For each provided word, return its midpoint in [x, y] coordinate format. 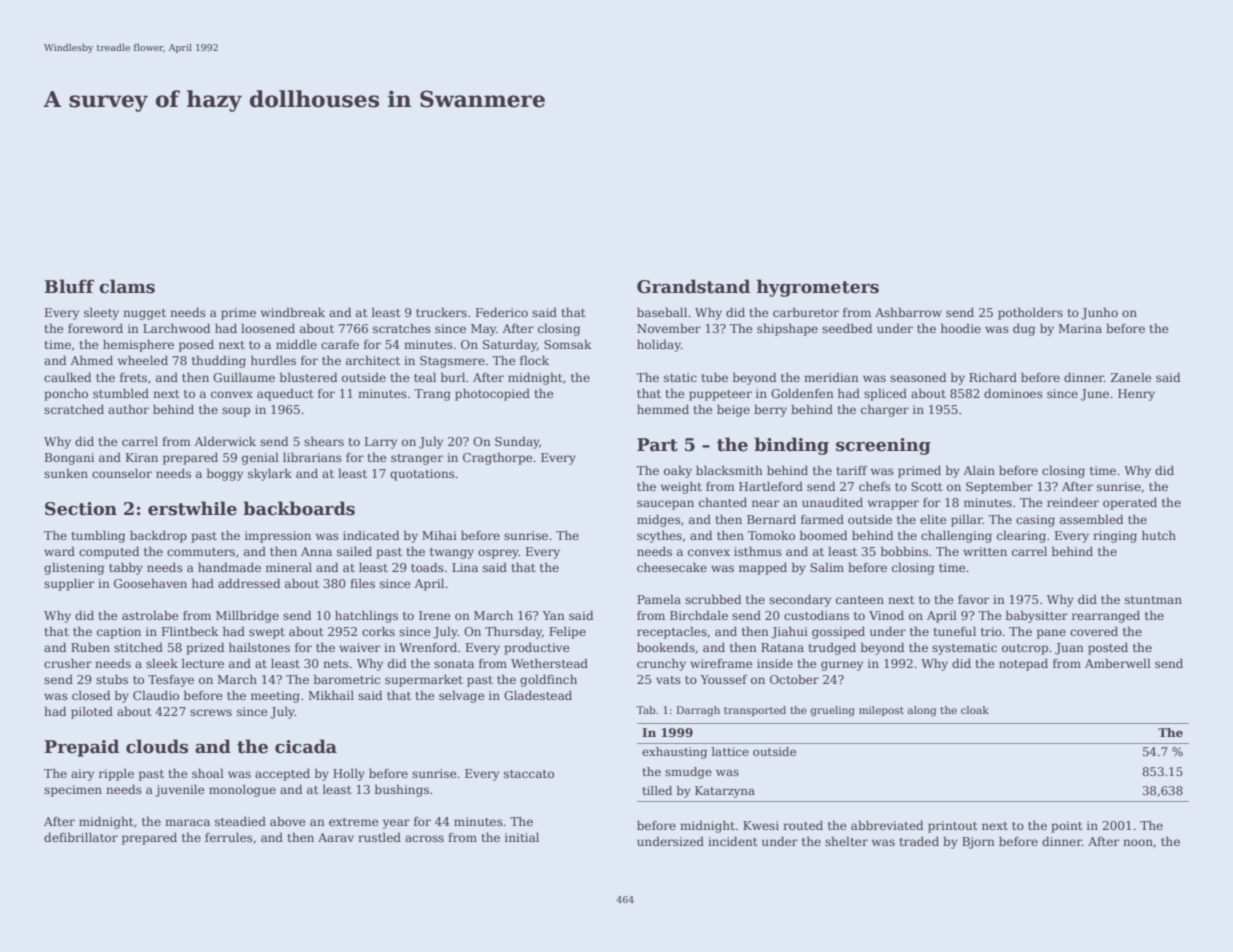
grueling [833, 711]
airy [82, 775]
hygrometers [818, 288]
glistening [74, 568]
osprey [498, 554]
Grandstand [693, 286]
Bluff [69, 286]
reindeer [1073, 502]
